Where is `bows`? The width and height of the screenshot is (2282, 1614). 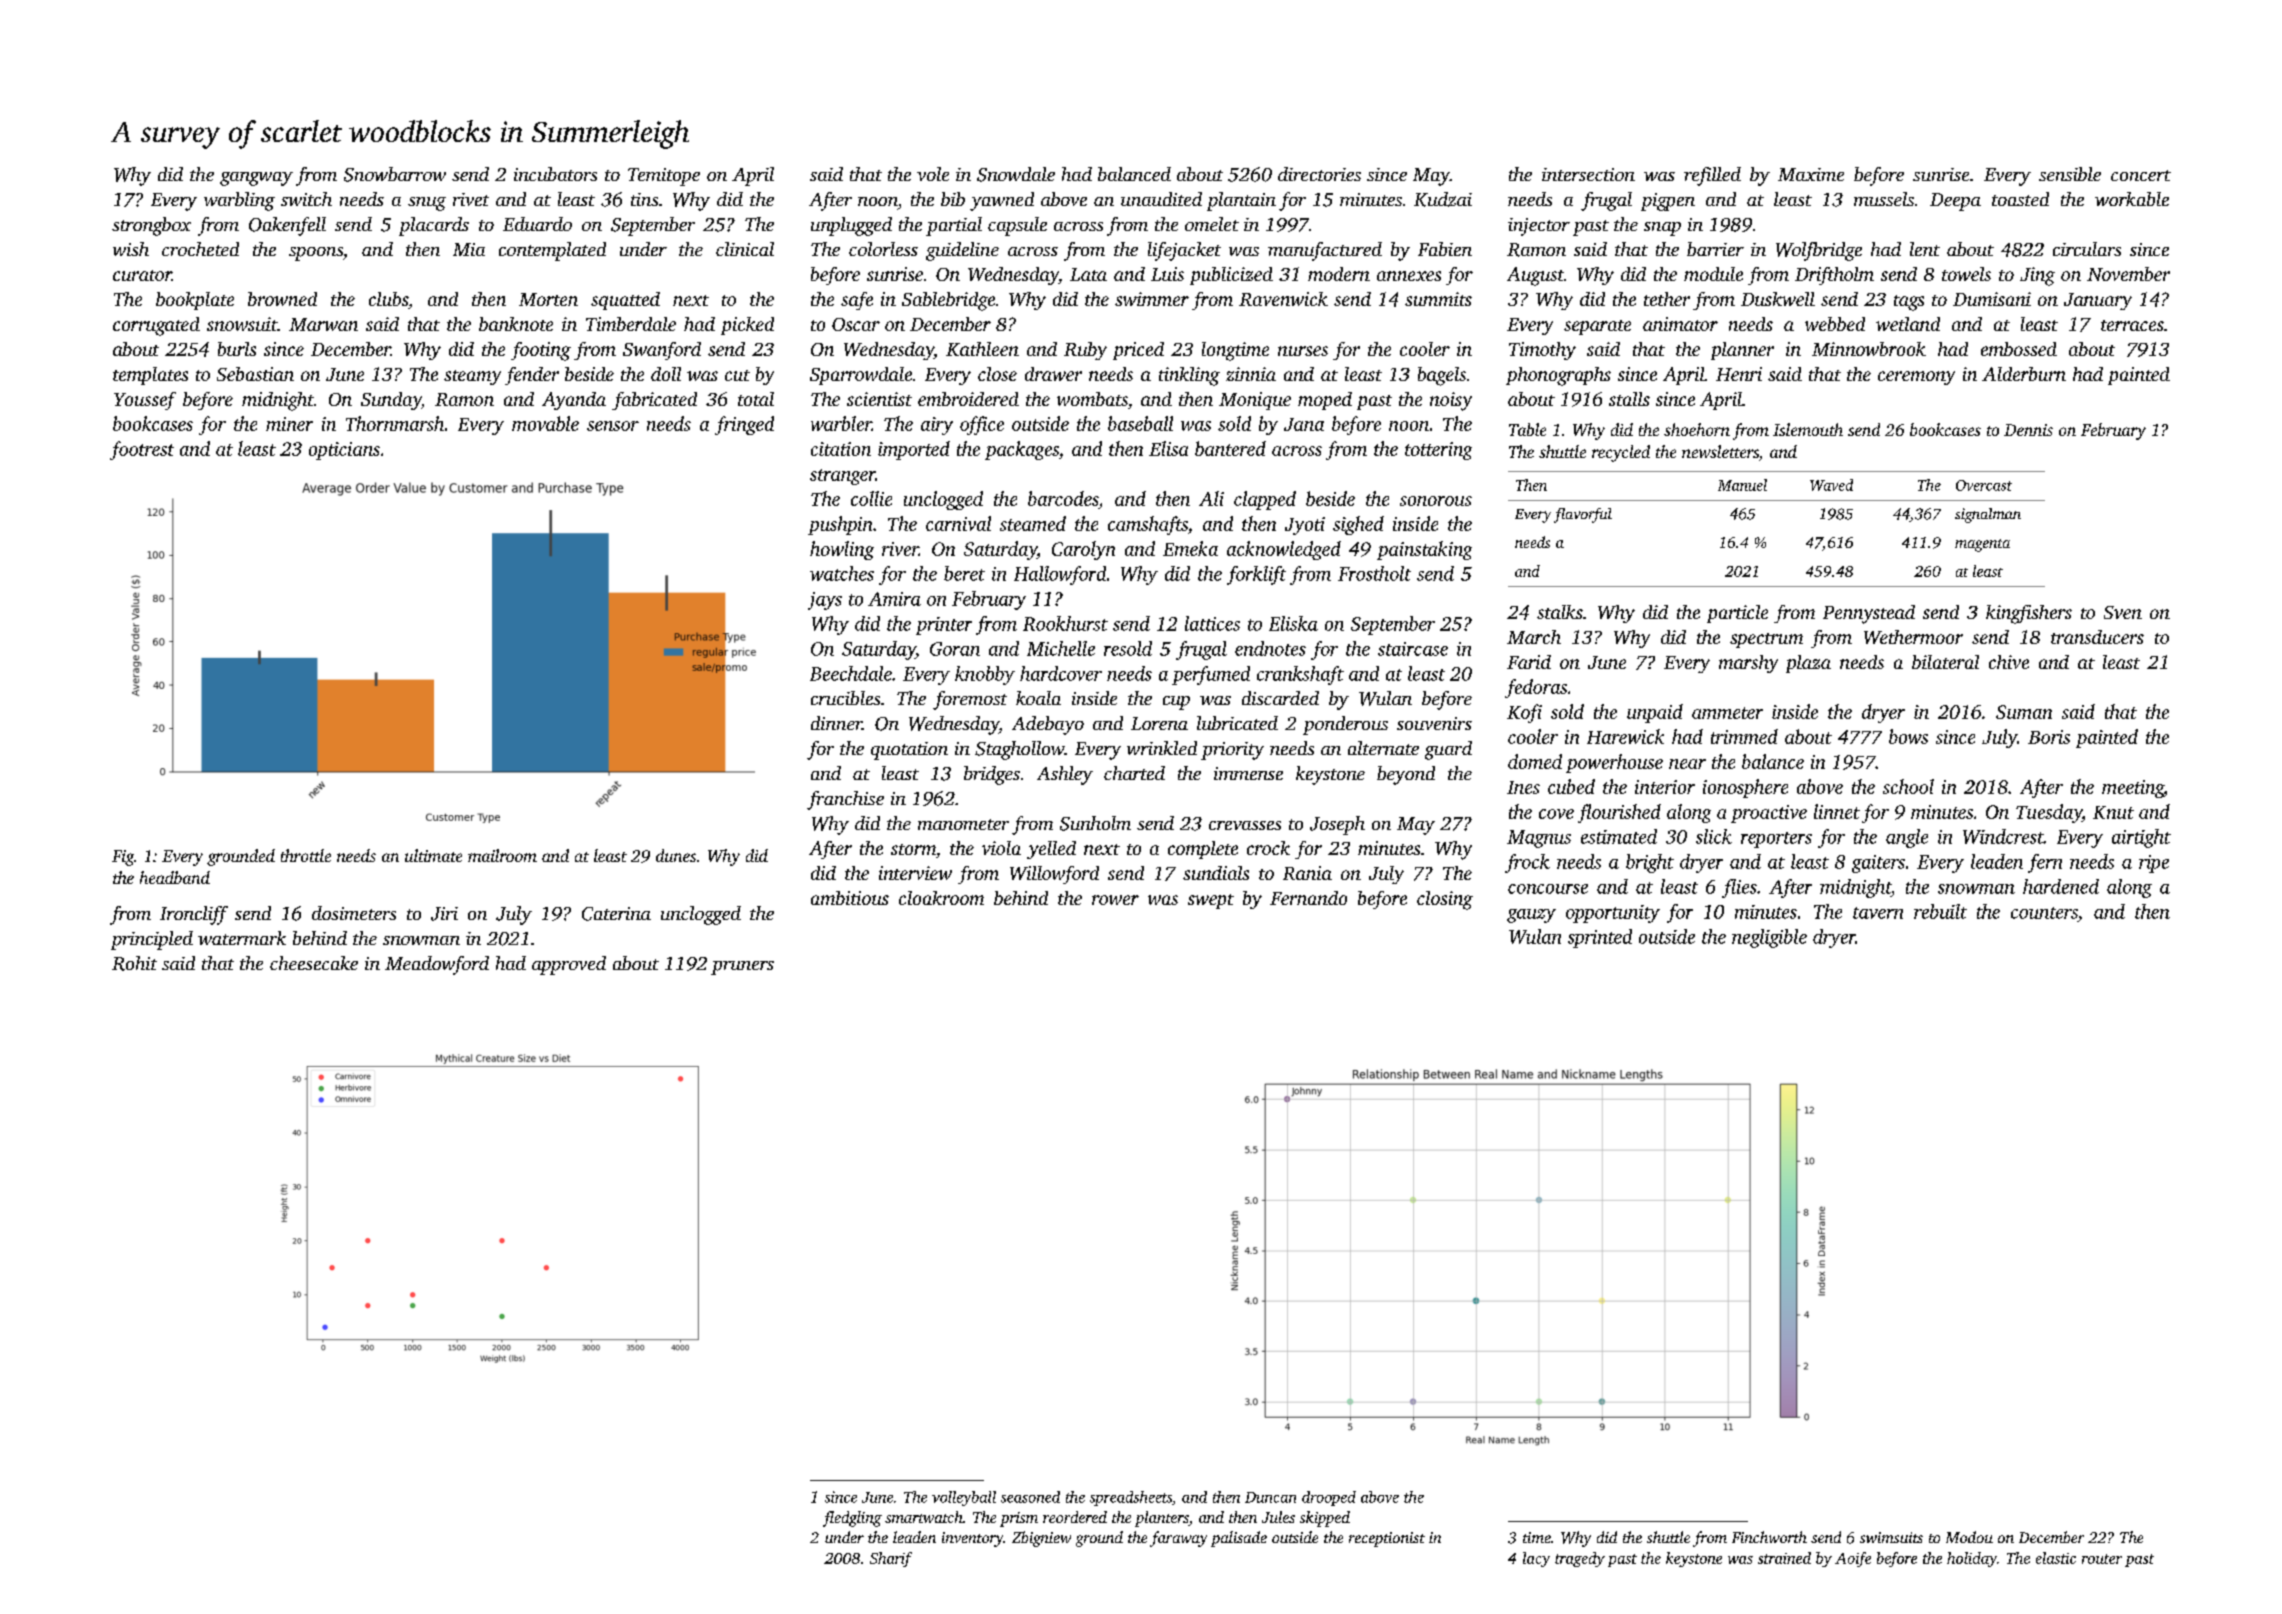
bows is located at coordinates (1908, 736).
